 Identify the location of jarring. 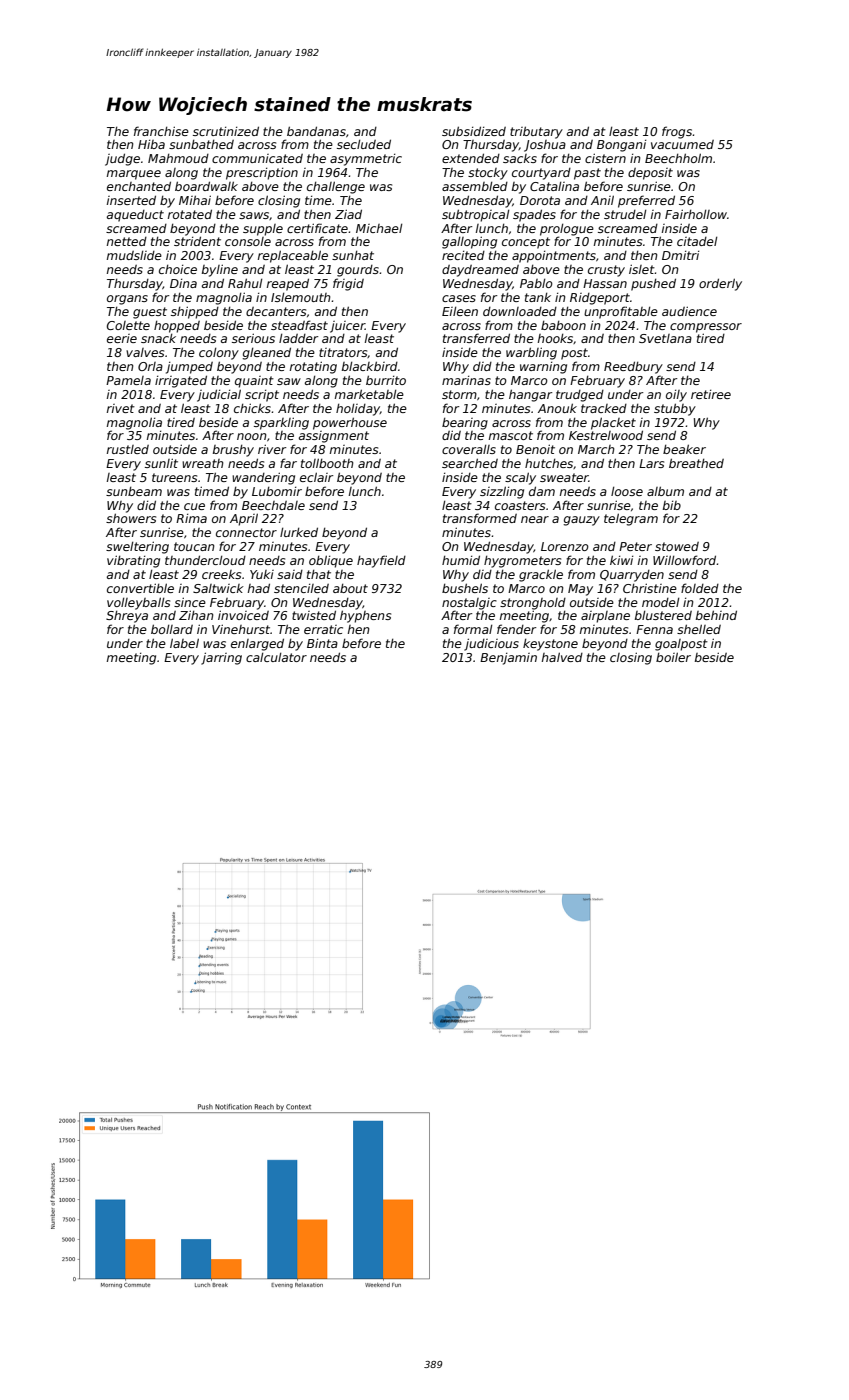
(221, 658).
